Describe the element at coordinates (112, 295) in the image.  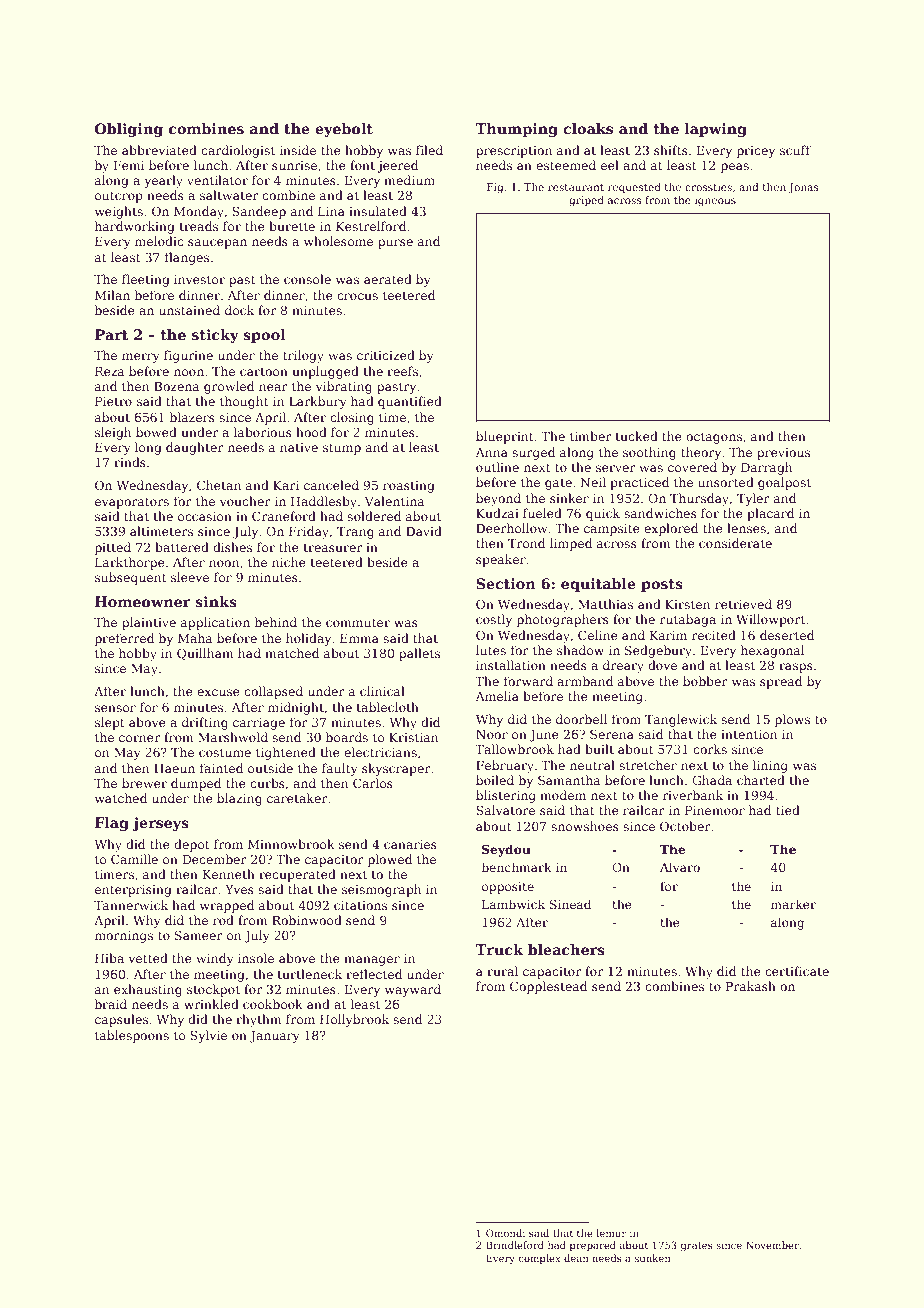
I see `Milan` at that location.
